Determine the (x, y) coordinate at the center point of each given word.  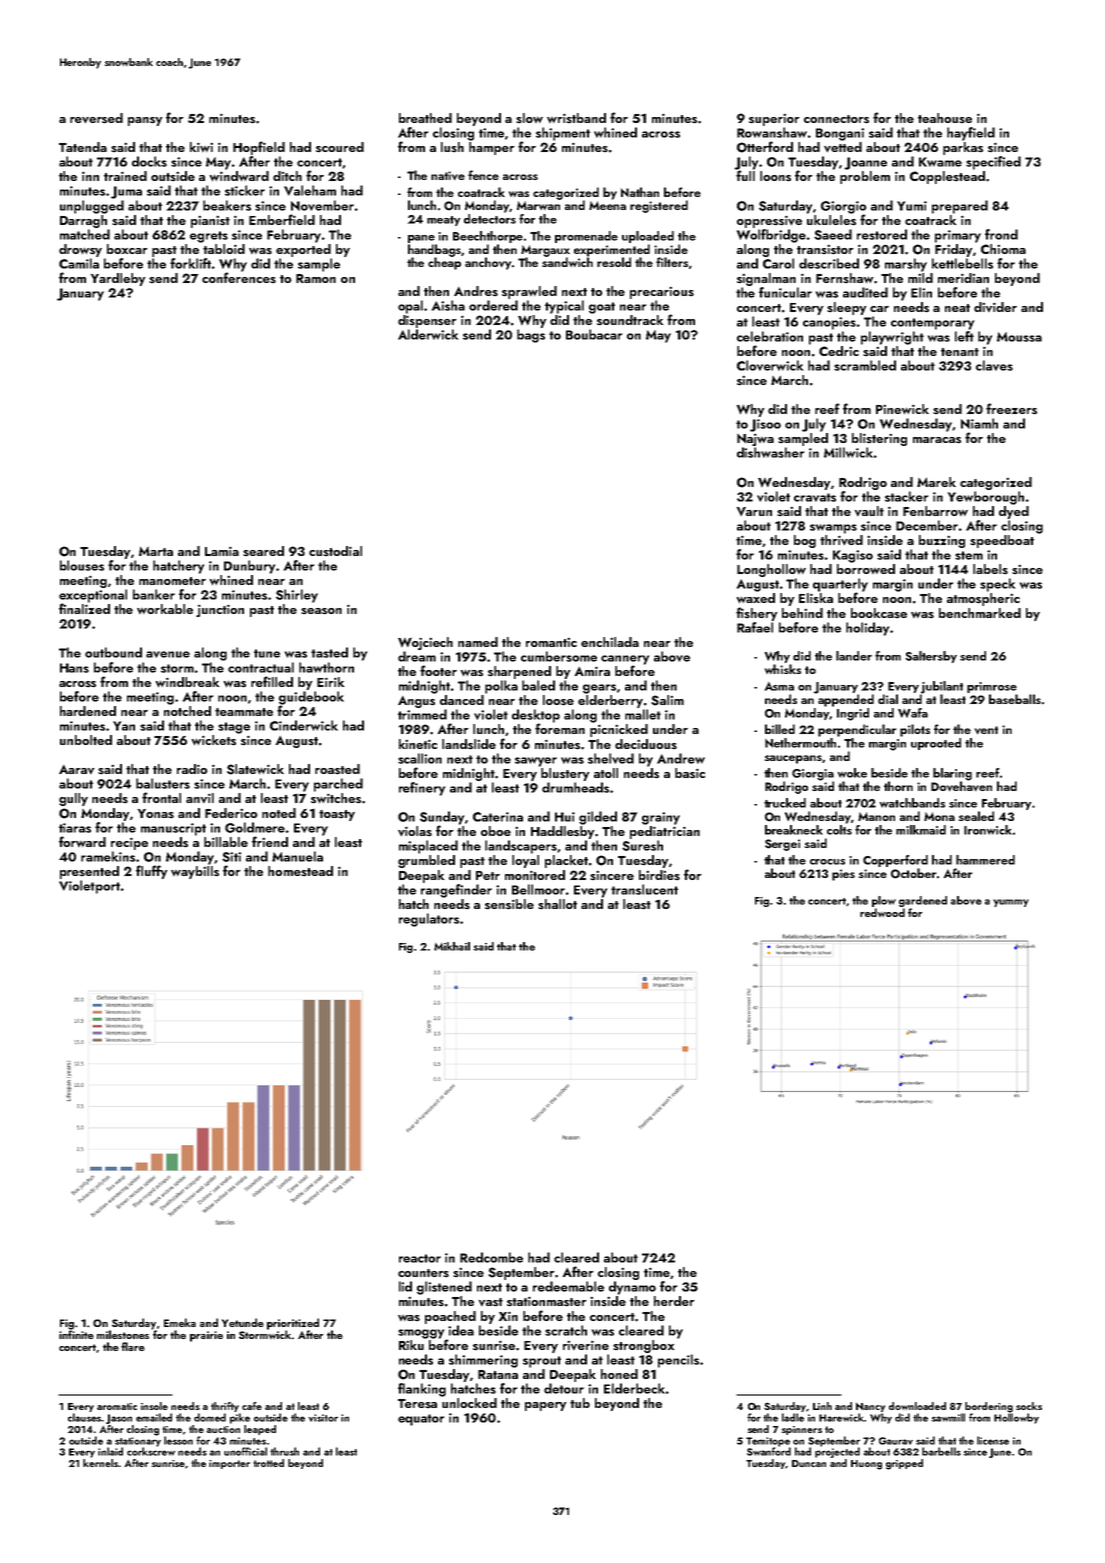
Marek (936, 482)
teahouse (945, 118)
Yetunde (243, 1322)
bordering (989, 1407)
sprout (542, 1362)
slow (529, 118)
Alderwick (428, 334)
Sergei (782, 845)
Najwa (755, 440)
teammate (244, 712)
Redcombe (491, 1257)
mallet (643, 714)
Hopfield (259, 148)
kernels (100, 1463)
